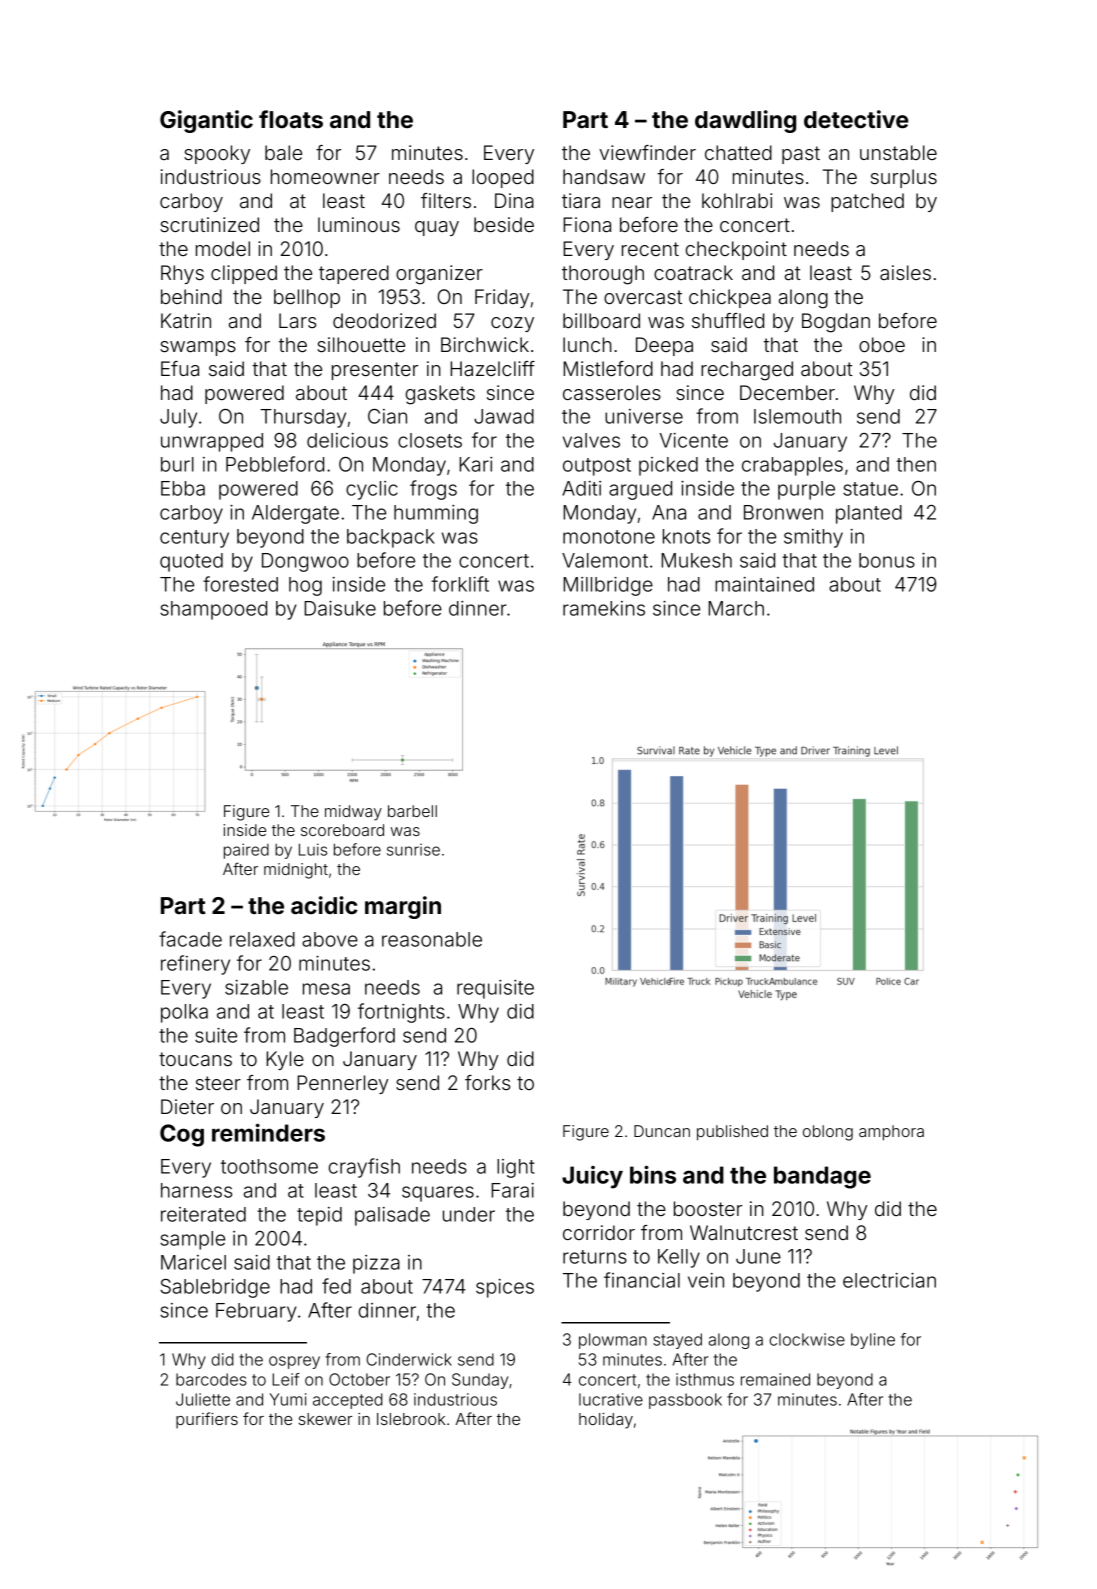  What do you see at coordinates (764, 584) in the screenshot?
I see `maintained` at bounding box center [764, 584].
